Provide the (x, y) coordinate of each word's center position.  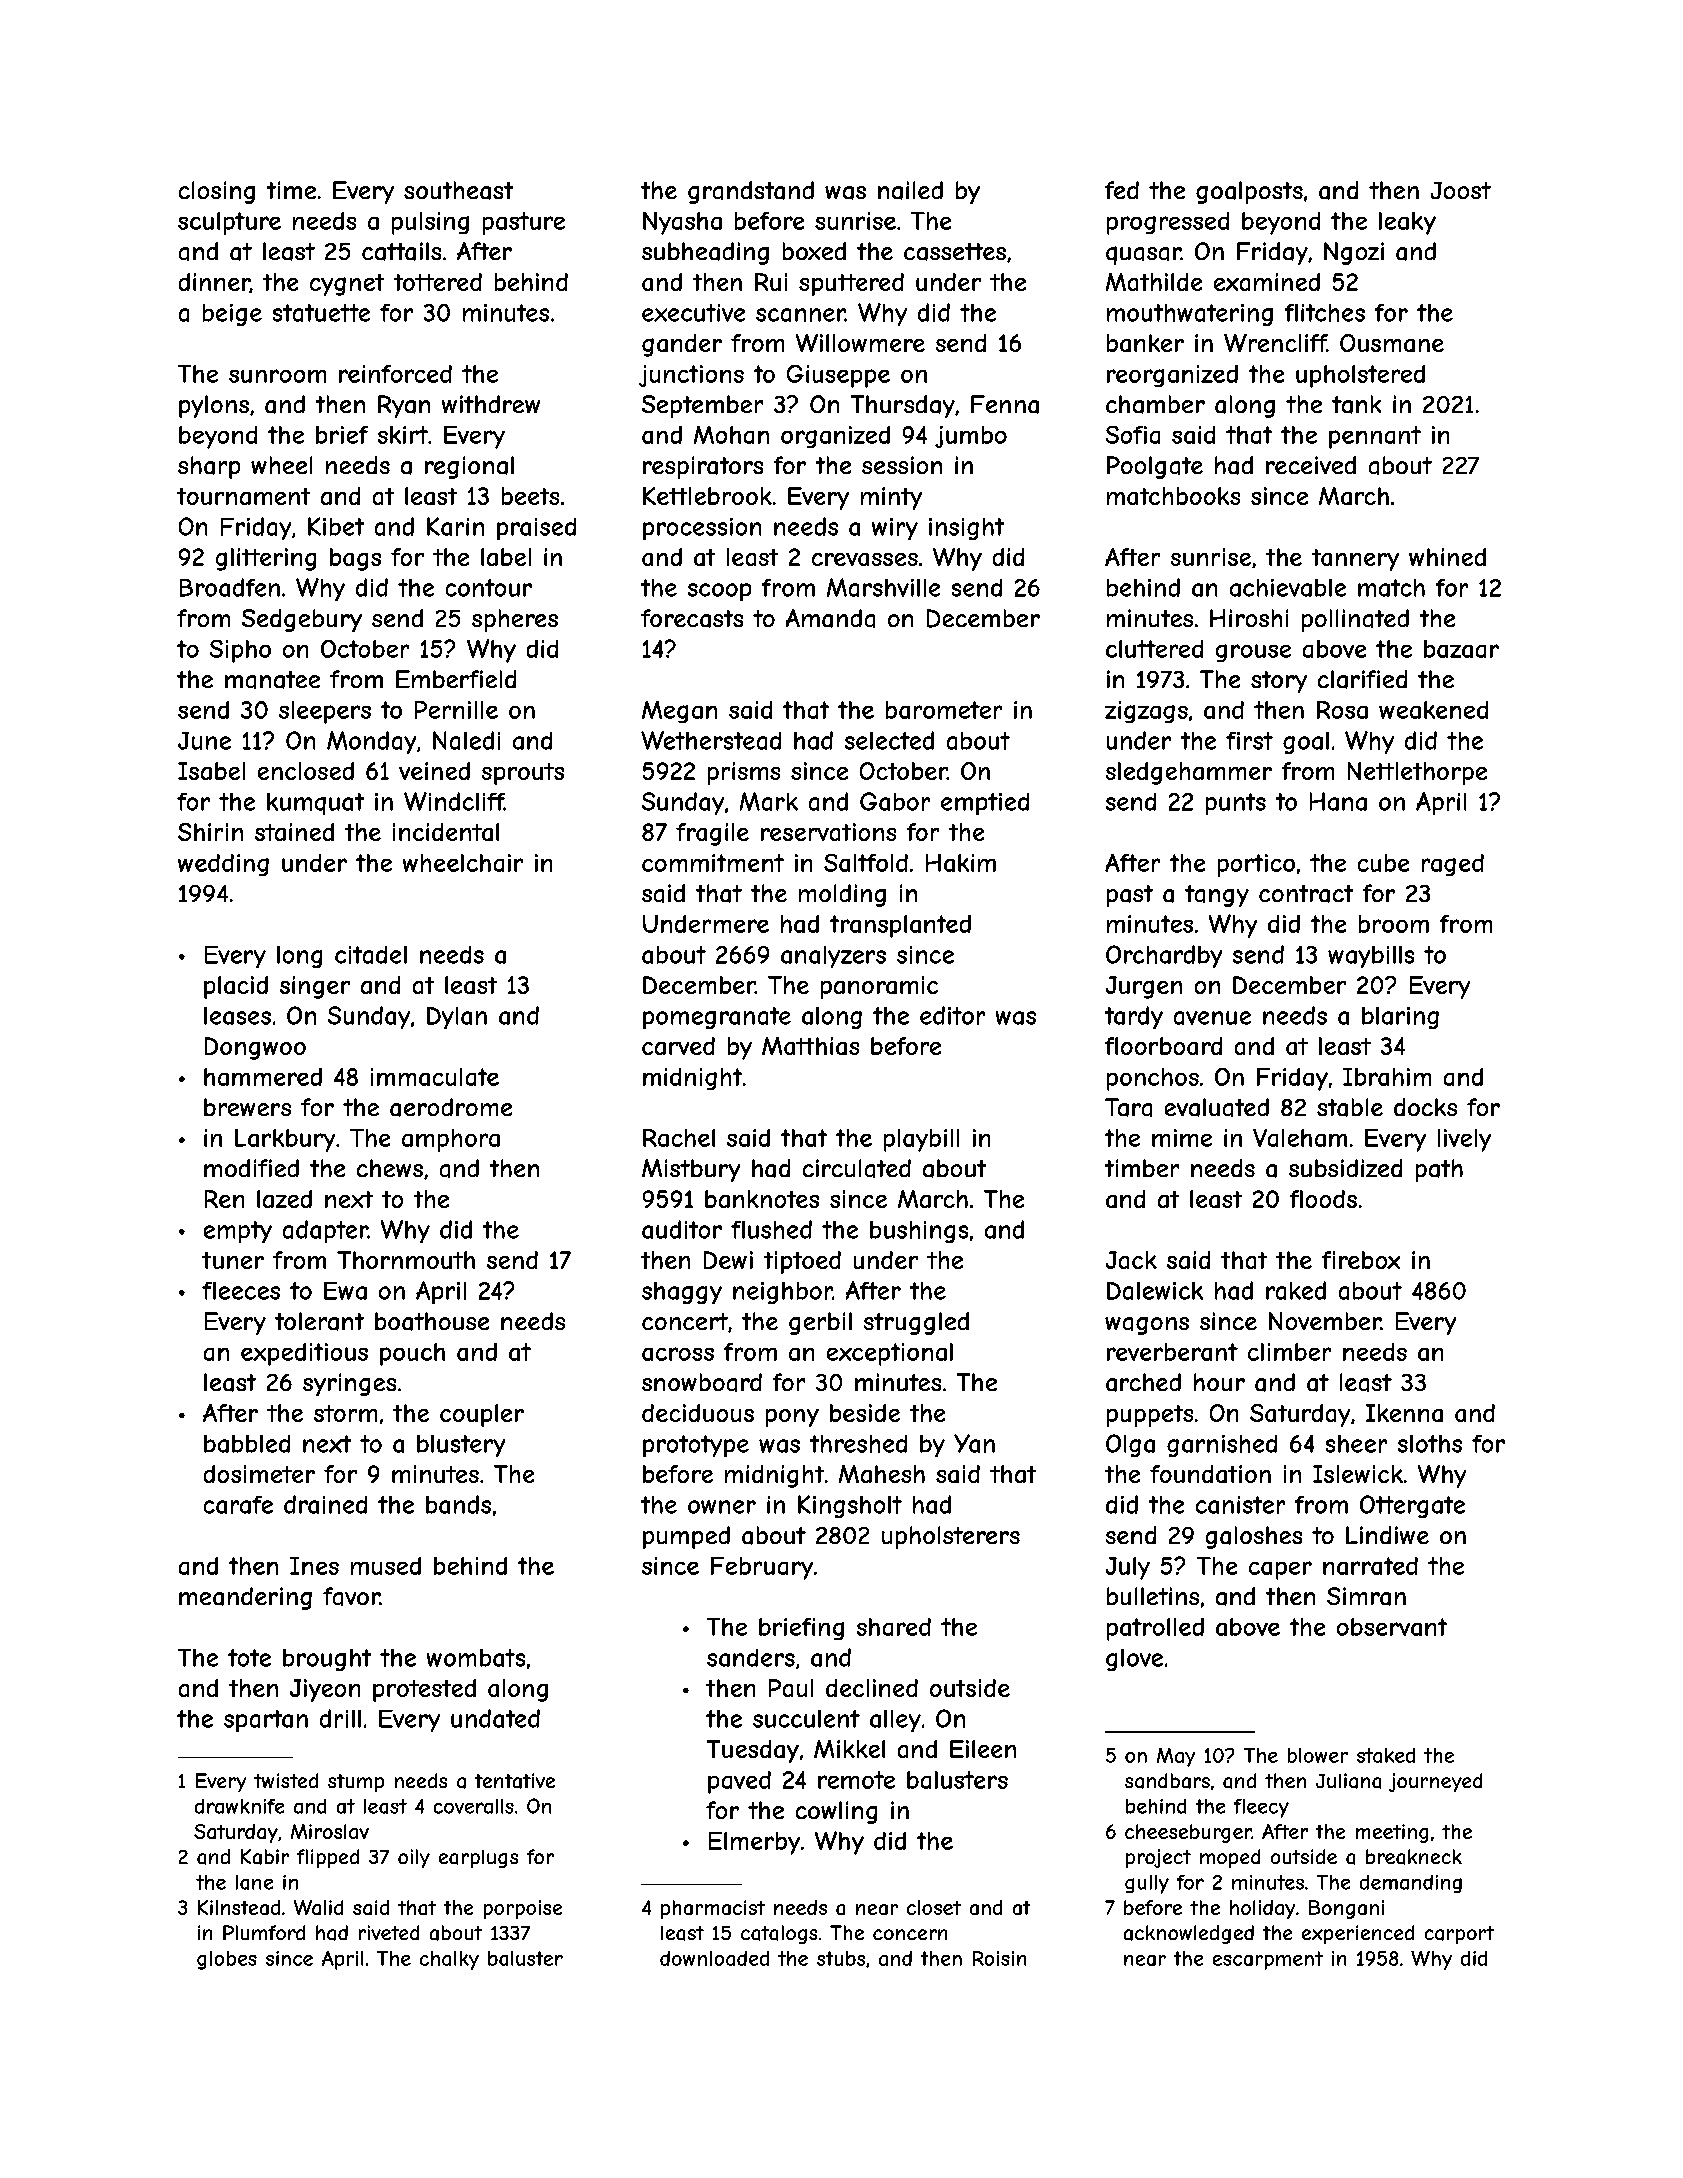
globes (227, 1960)
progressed (1168, 223)
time (291, 190)
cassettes (955, 252)
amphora (451, 1140)
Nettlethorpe (1417, 773)
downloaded (714, 1958)
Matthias (810, 1046)
